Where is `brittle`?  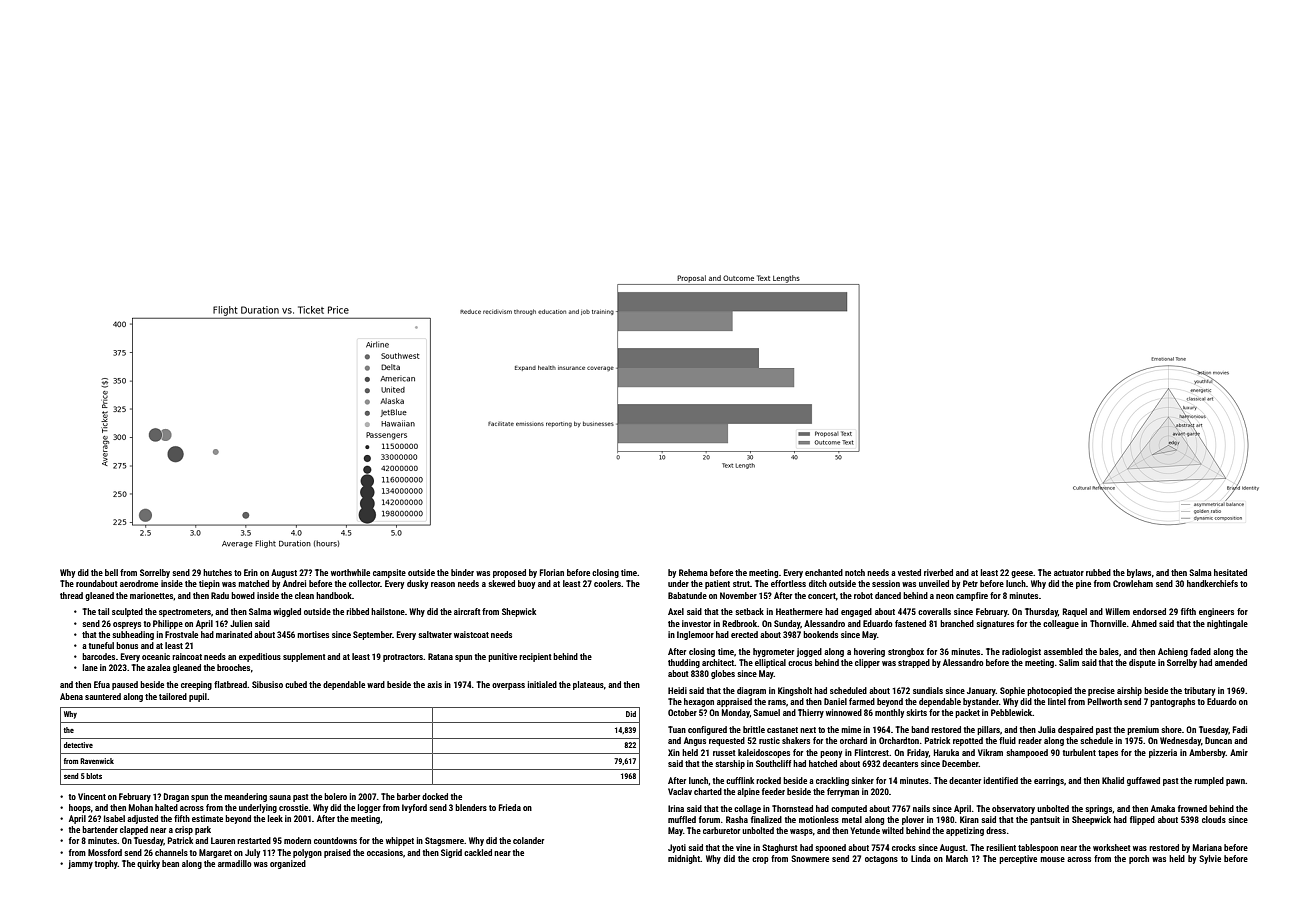 brittle is located at coordinates (754, 729).
